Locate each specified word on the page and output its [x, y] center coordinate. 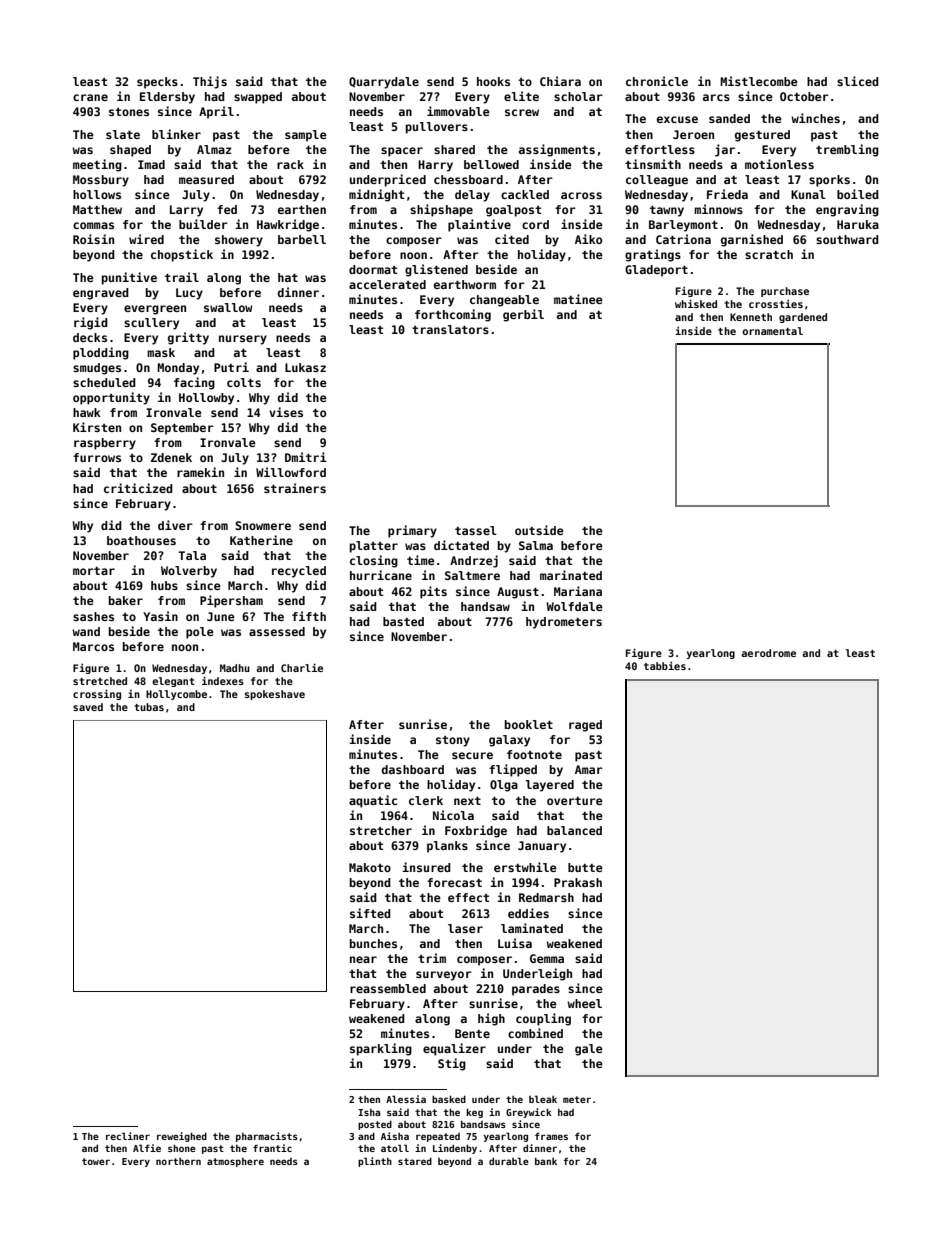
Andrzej [474, 561]
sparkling [381, 1049]
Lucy [189, 294]
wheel [584, 1003]
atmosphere [235, 1162]
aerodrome [768, 653]
